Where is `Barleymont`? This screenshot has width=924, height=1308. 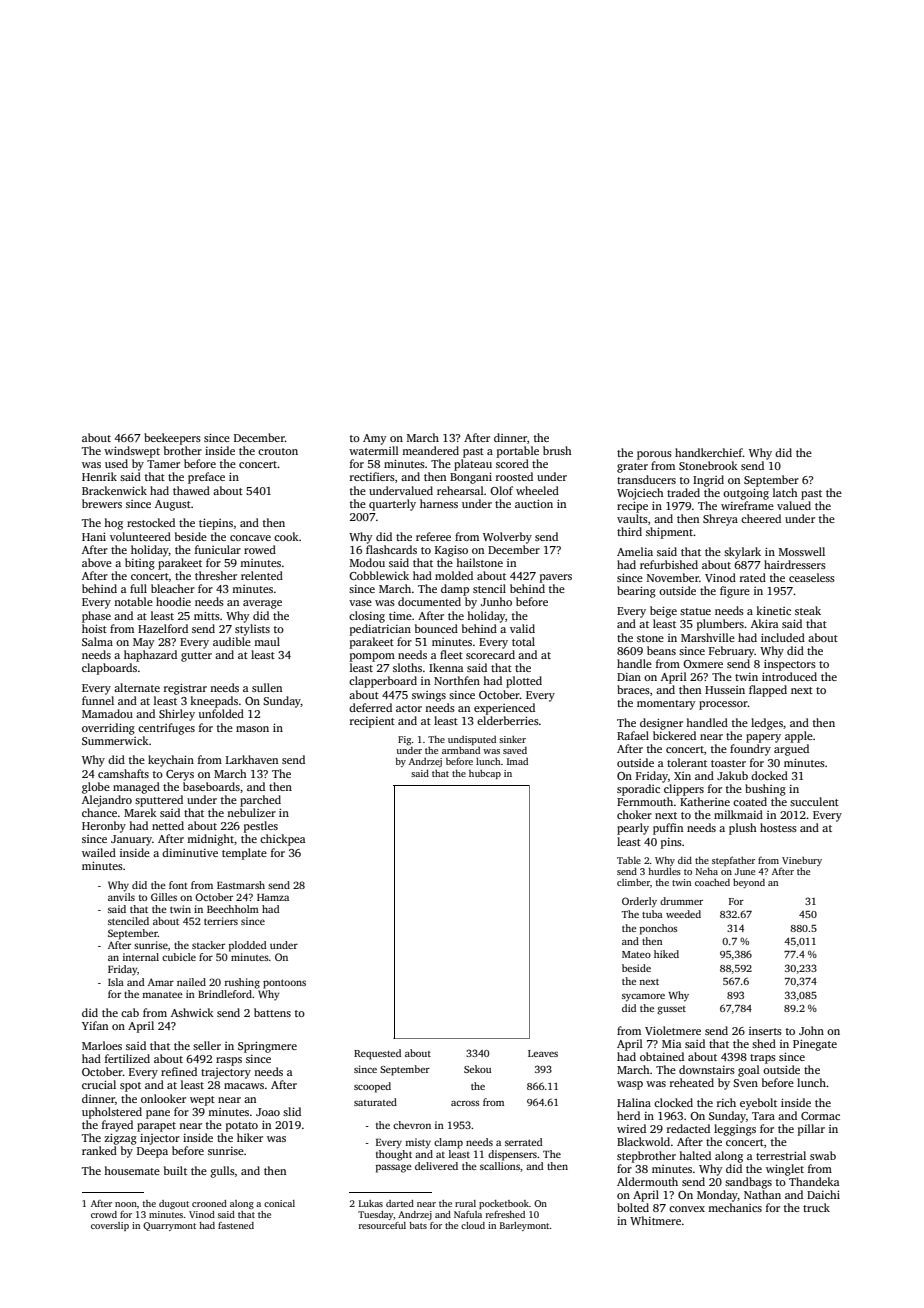
Barleymont is located at coordinates (525, 1226).
